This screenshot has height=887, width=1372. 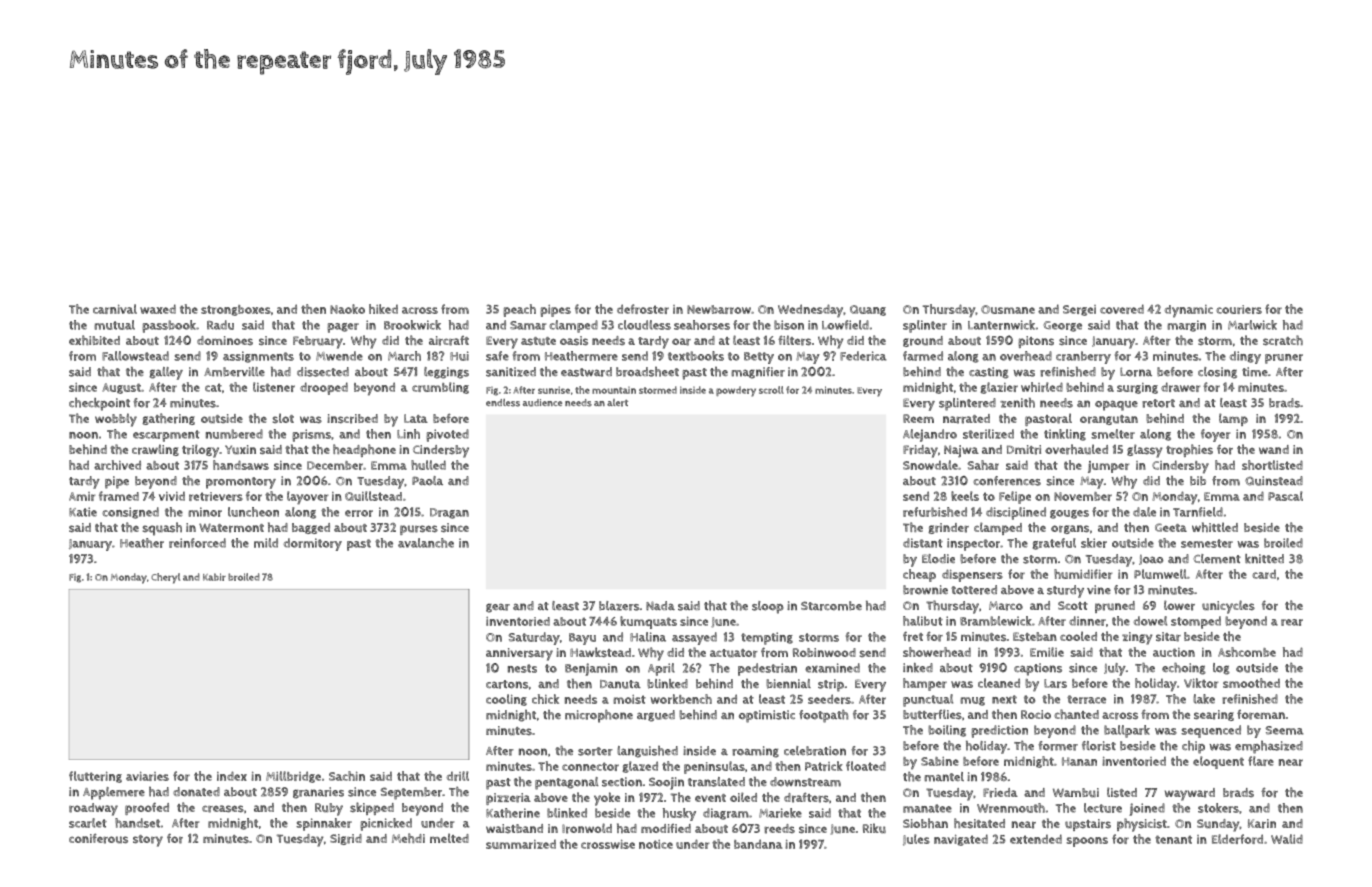 I want to click on Amberville, so click(x=234, y=372).
